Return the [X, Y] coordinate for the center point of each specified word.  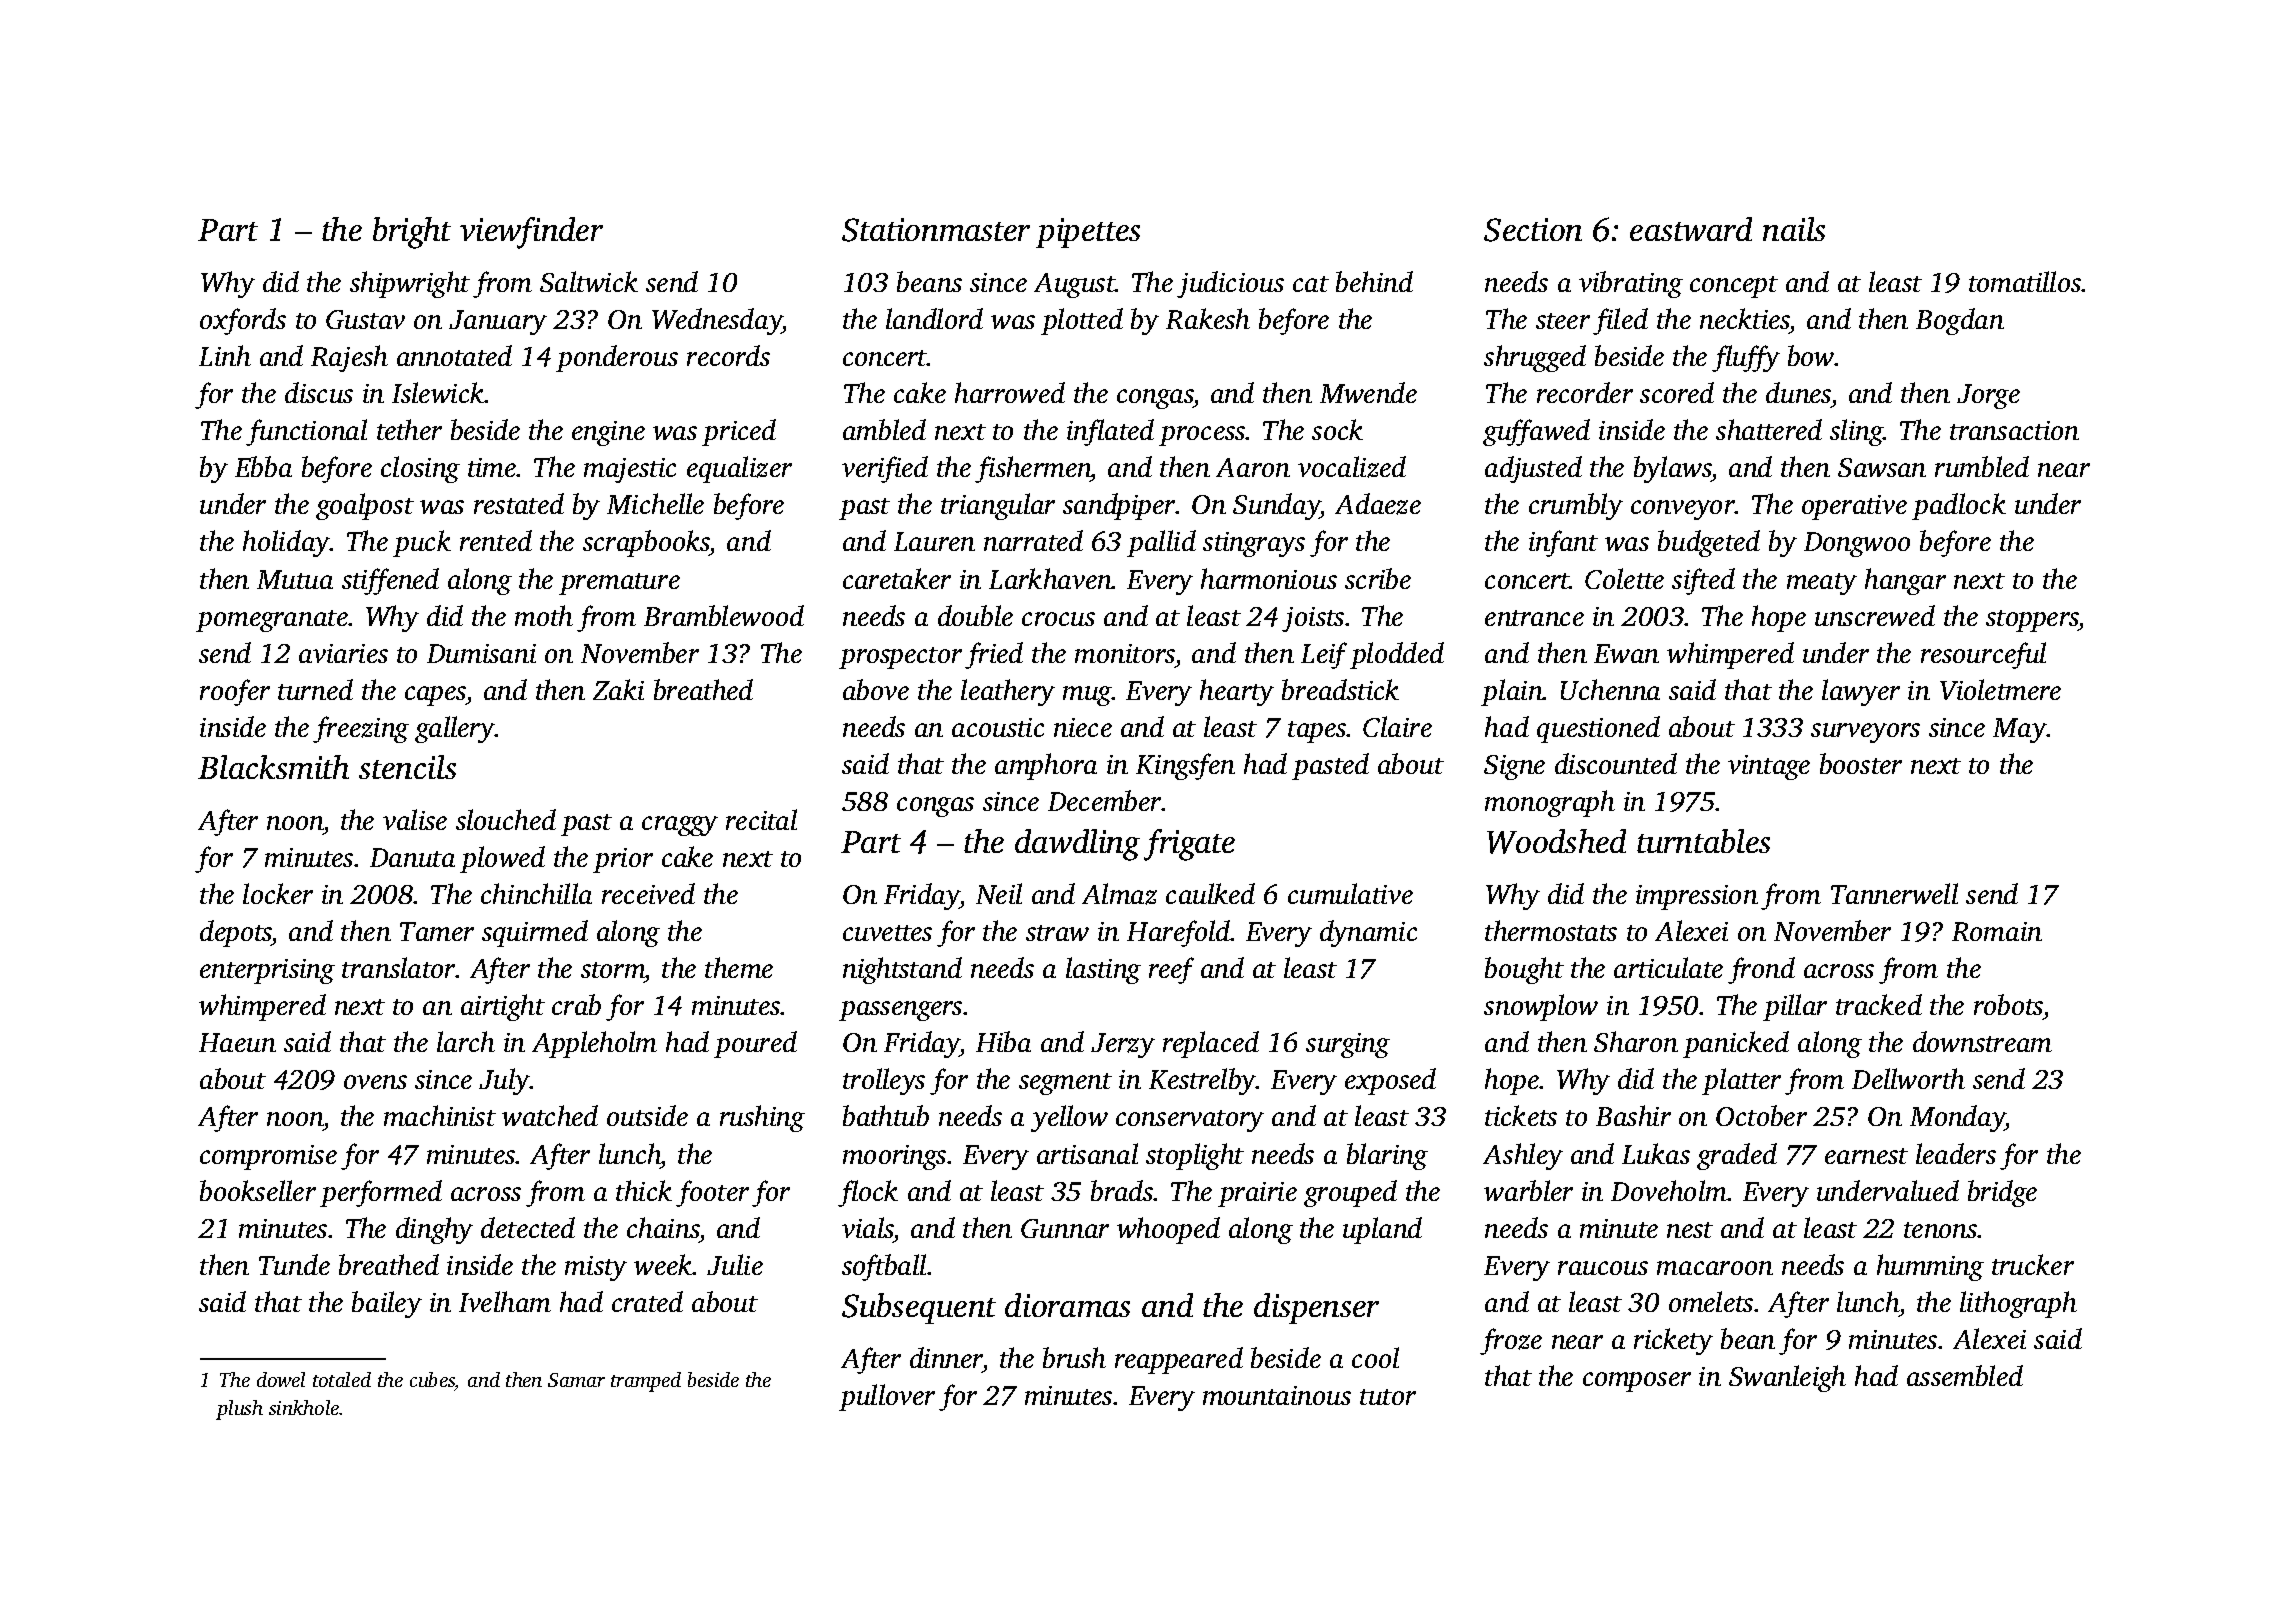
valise [415, 819]
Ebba [263, 466]
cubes [432, 1379]
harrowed [1010, 392]
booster [1861, 763]
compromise [268, 1157]
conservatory [1190, 1121]
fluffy [1746, 358]
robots [2008, 1004]
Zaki [618, 689]
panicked [1736, 1044]
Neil [999, 893]
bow [1811, 355]
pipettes [1088, 233]
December [1105, 800]
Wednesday [717, 321]
